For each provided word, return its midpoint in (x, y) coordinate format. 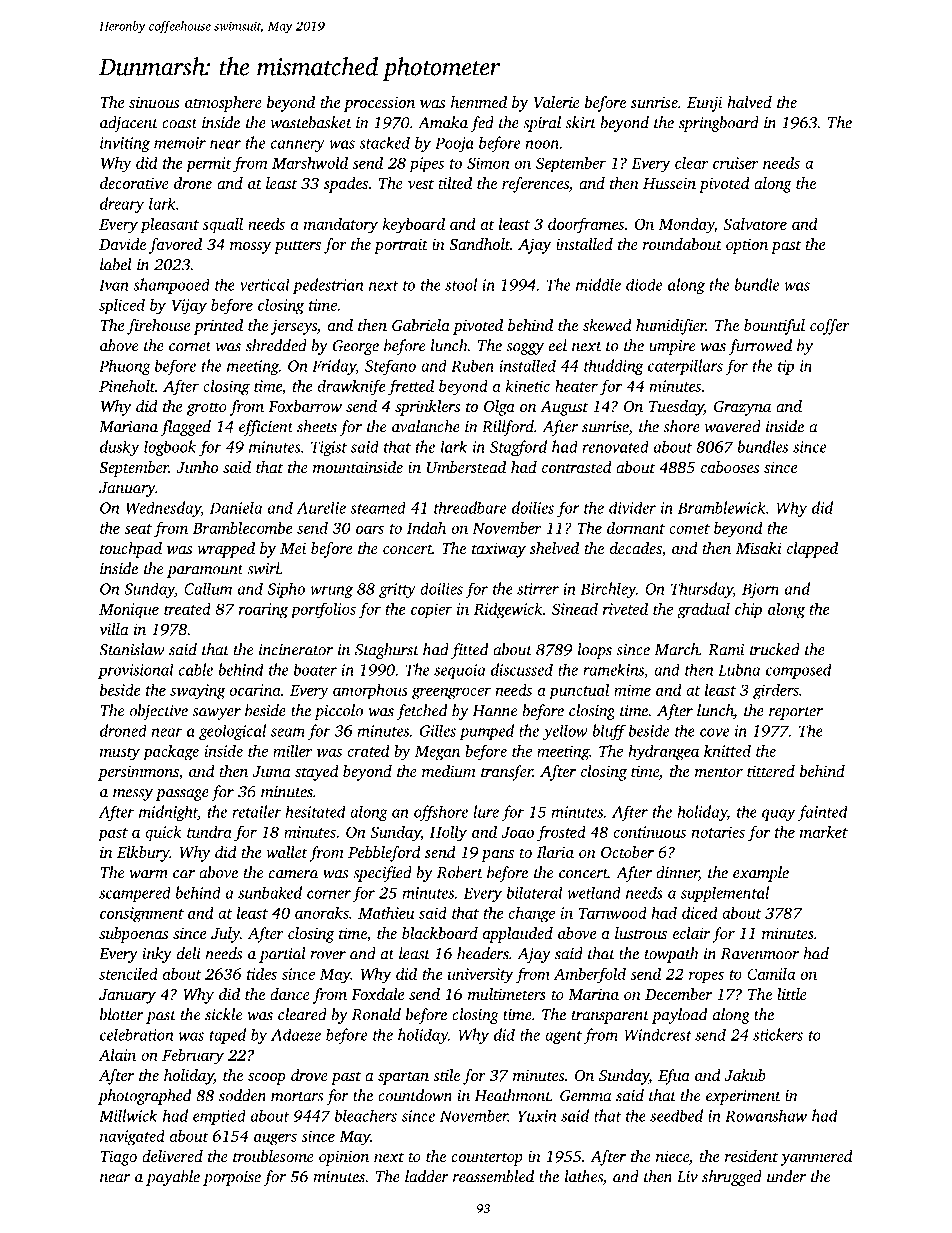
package (171, 752)
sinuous (154, 102)
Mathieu (386, 912)
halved (749, 102)
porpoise (232, 1178)
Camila (771, 974)
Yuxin (537, 1116)
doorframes (586, 225)
